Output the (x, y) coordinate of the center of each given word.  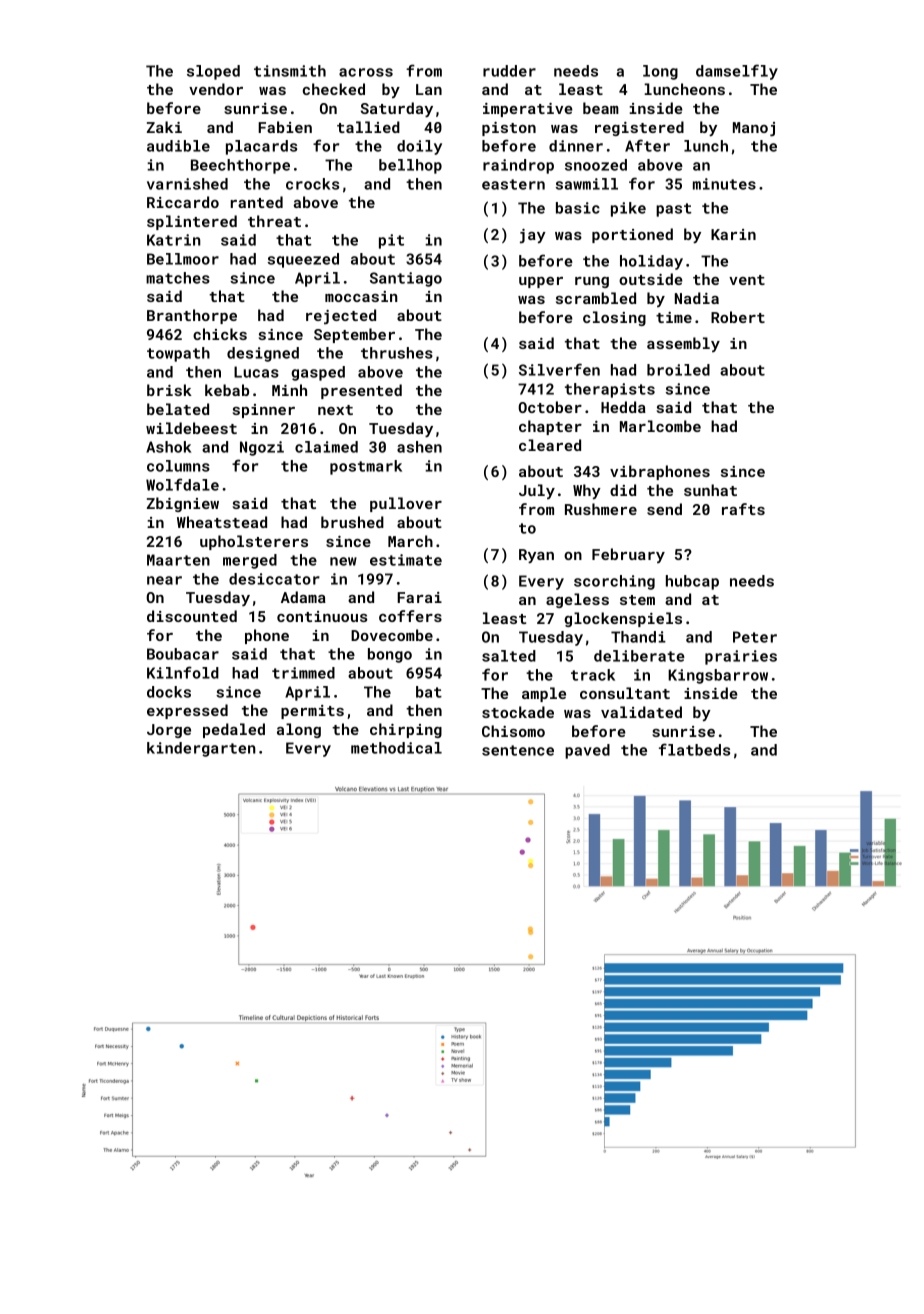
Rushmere (601, 509)
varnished (187, 184)
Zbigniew (183, 504)
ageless (577, 600)
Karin (733, 234)
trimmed (303, 673)
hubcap (692, 582)
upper (541, 282)
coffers (410, 616)
